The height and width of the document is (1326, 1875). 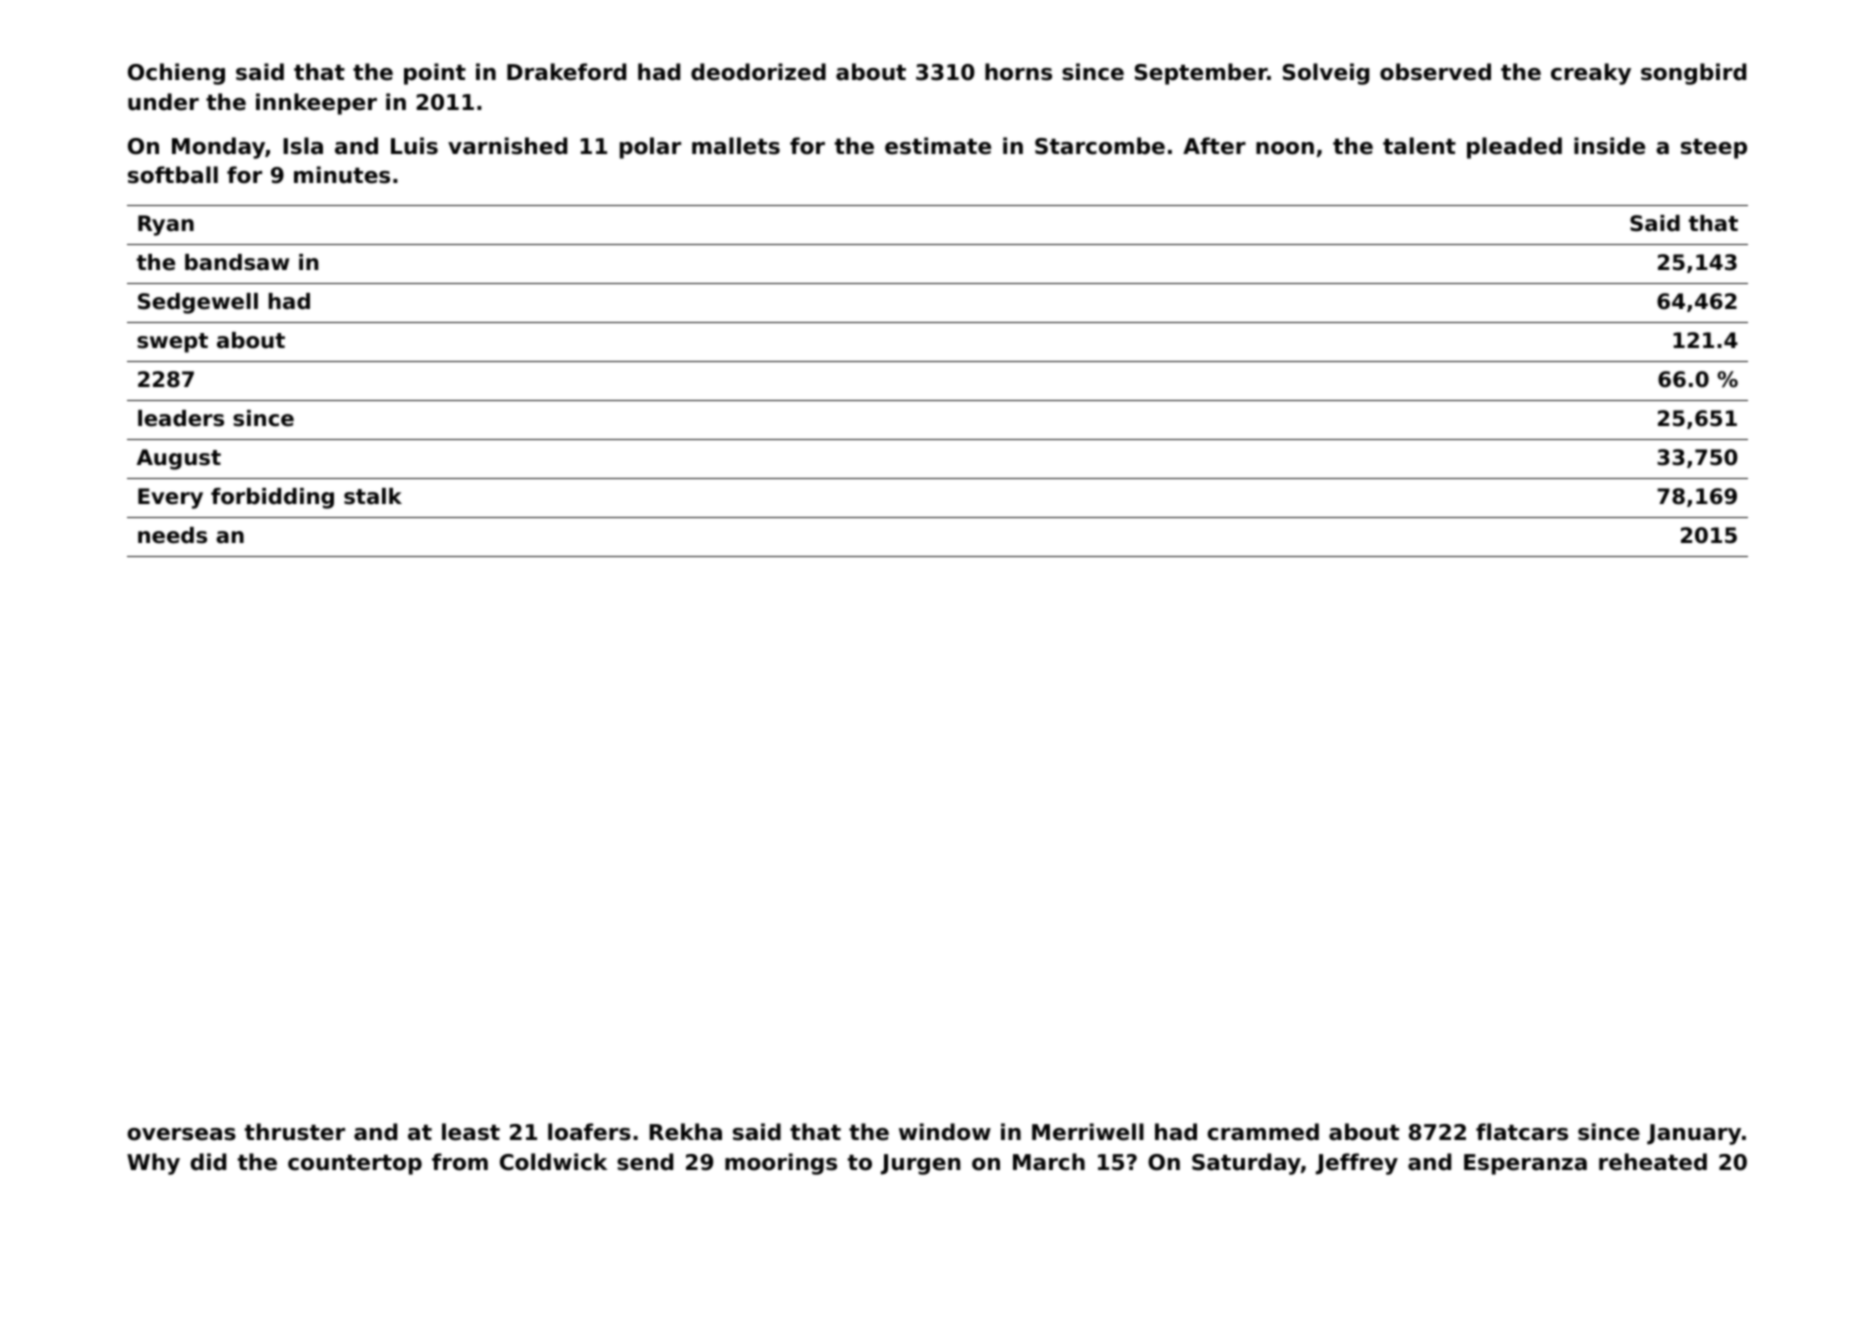 What do you see at coordinates (1591, 74) in the document?
I see `creaky` at bounding box center [1591, 74].
